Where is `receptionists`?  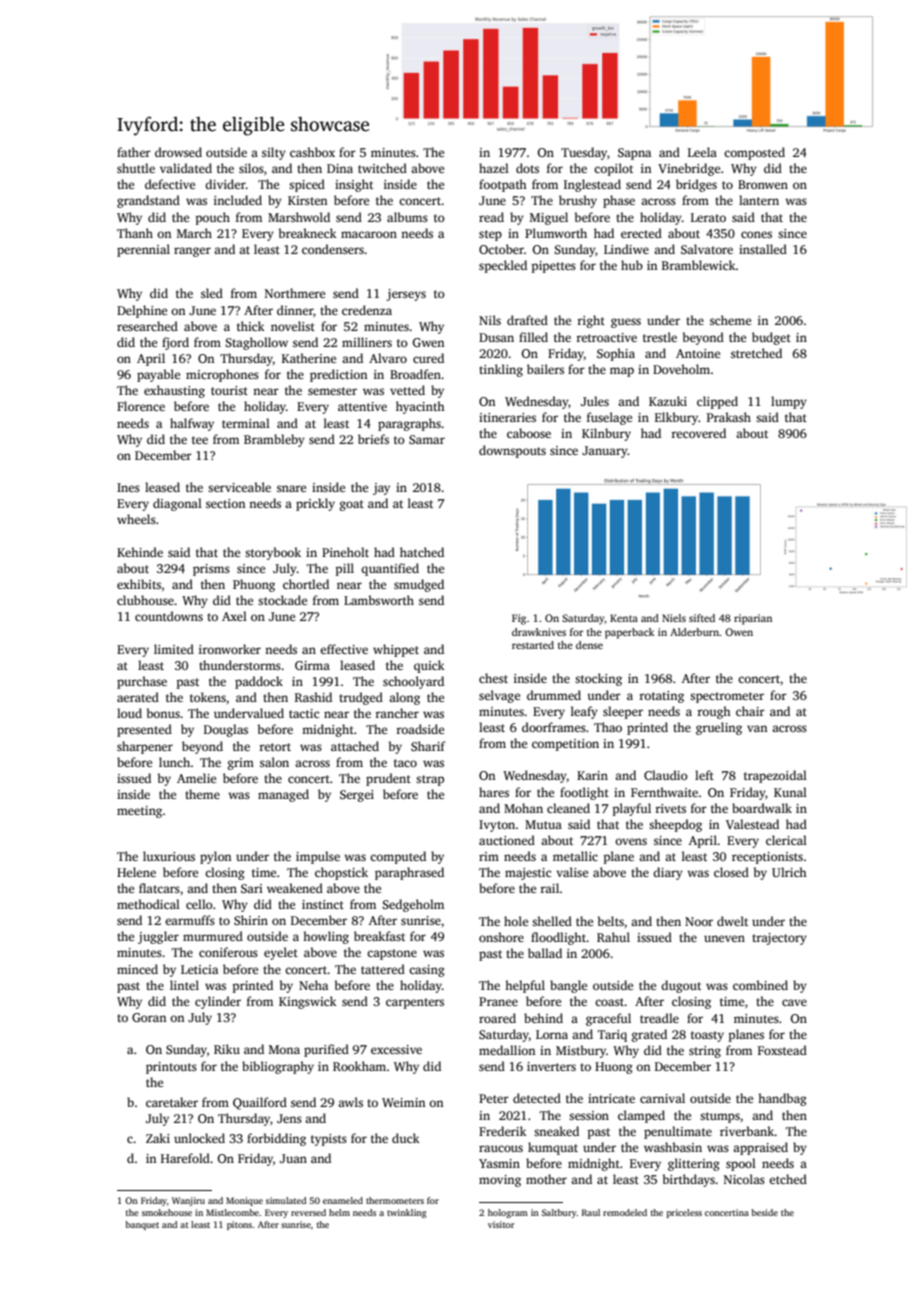
receptionists is located at coordinates (767, 858).
